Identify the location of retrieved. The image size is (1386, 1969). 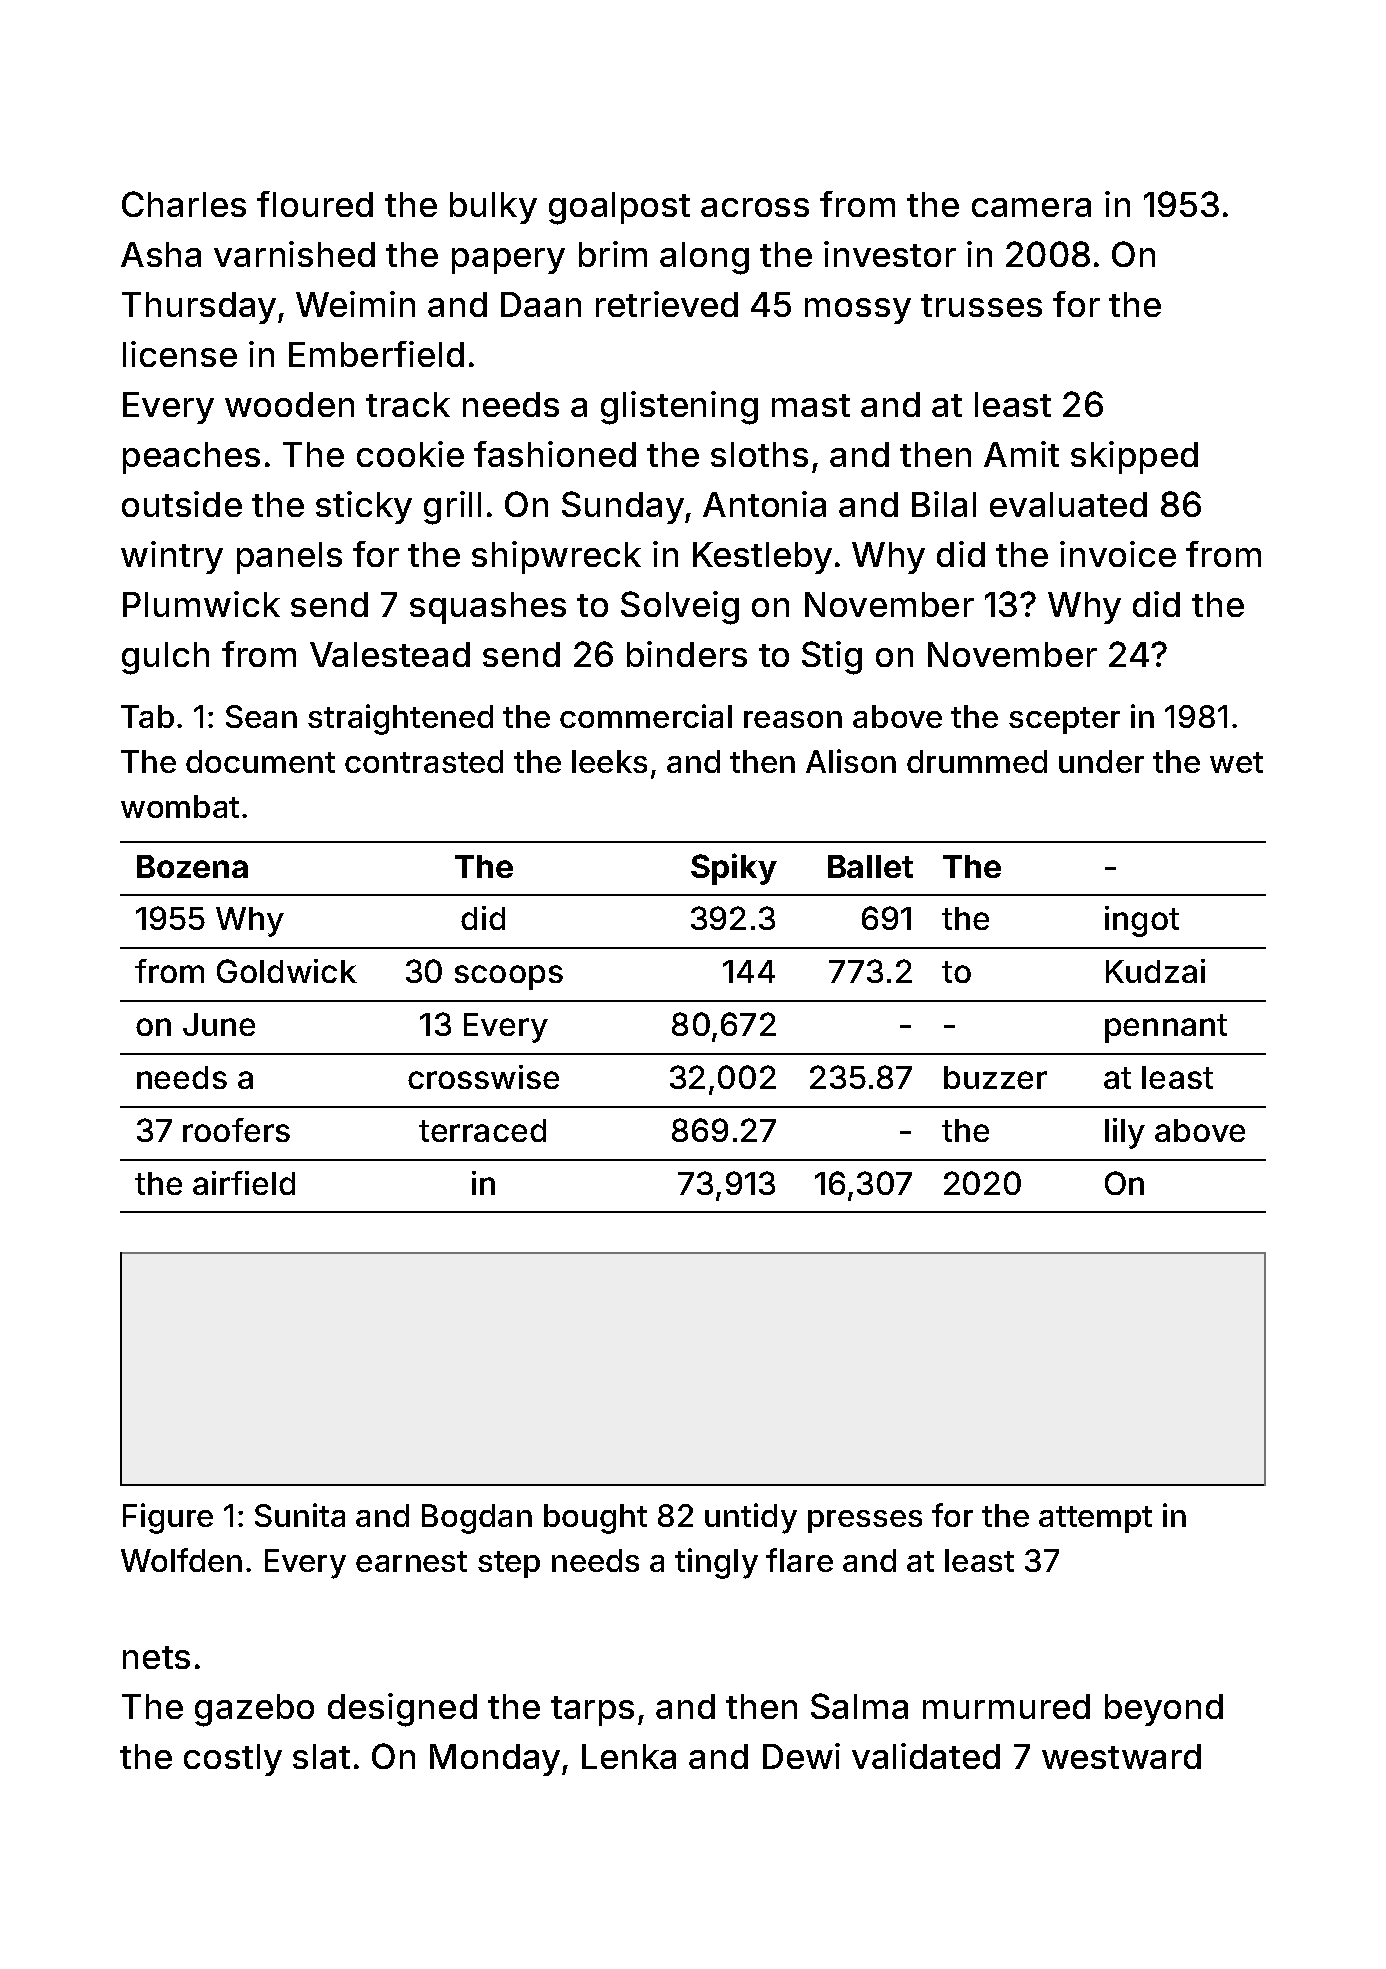
(667, 304).
